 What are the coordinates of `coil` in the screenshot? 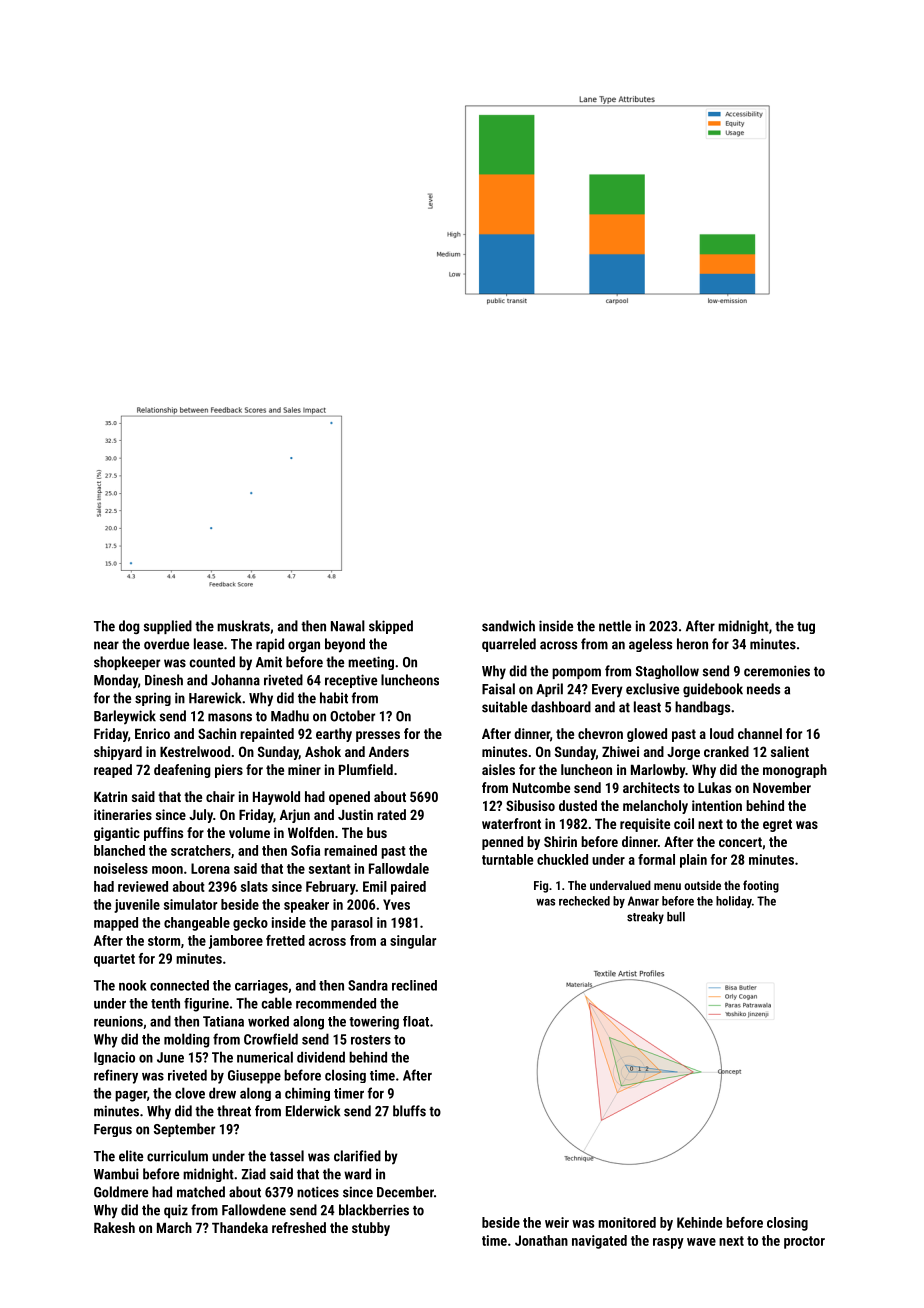 It's located at (684, 823).
